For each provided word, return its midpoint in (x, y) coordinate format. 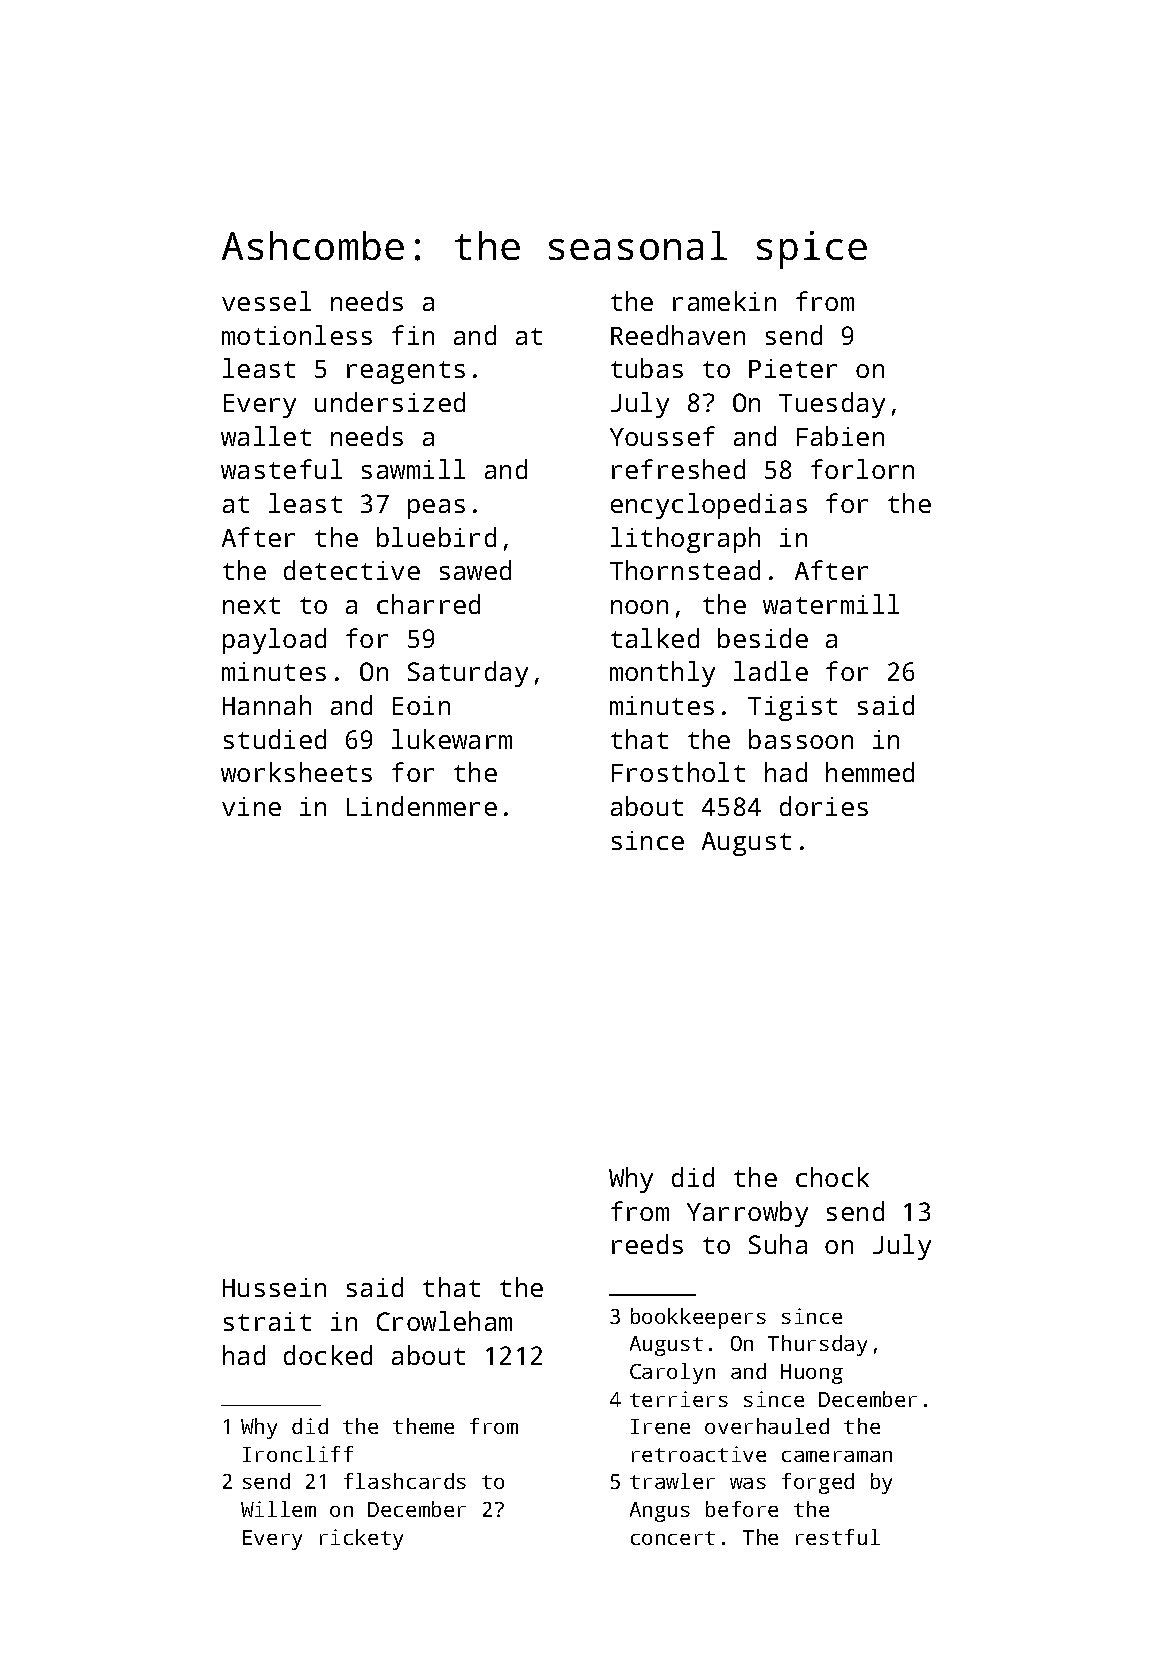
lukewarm (452, 739)
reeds (647, 1244)
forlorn (862, 469)
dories (824, 806)
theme (423, 1426)
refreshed (678, 469)
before (742, 1509)
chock (832, 1177)
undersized (390, 402)
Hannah (267, 705)
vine (251, 806)
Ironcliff (298, 1454)
